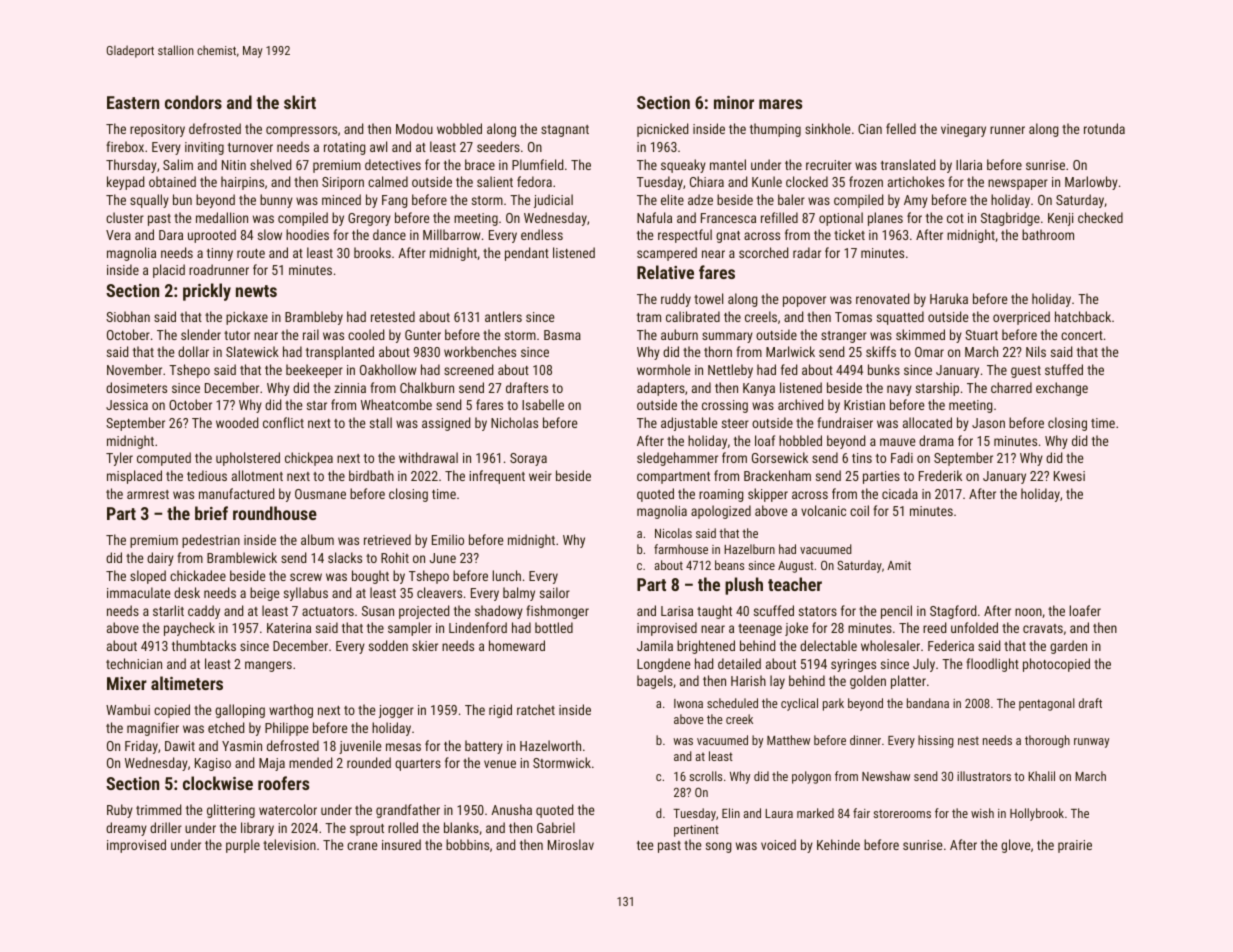  Describe the element at coordinates (256, 291) in the screenshot. I see `newts` at that location.
